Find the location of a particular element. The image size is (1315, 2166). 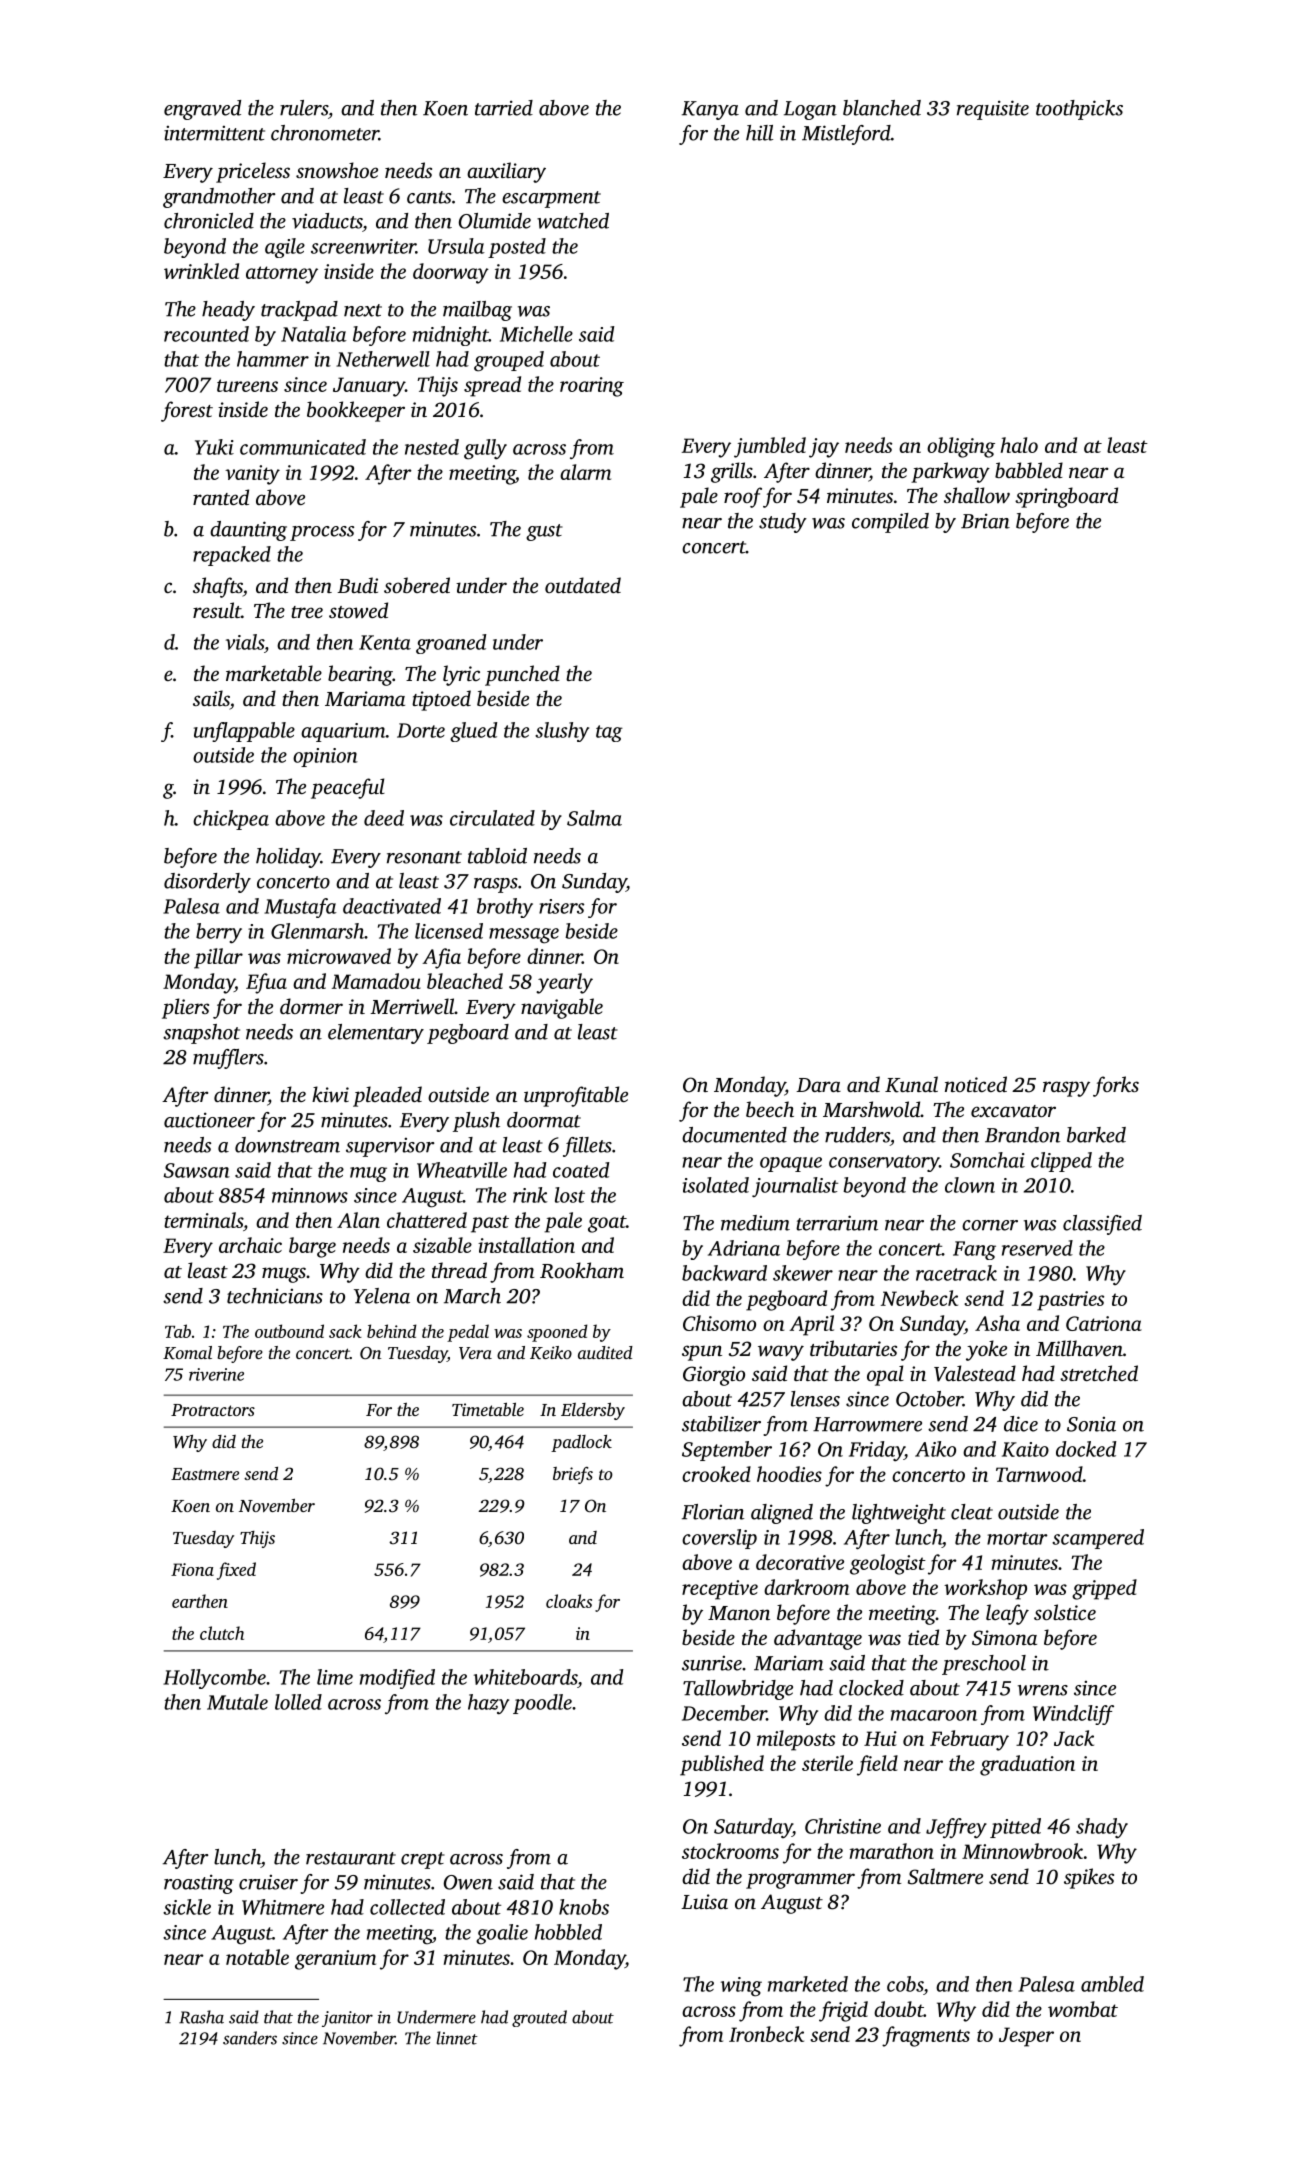

installation is located at coordinates (526, 1245).
